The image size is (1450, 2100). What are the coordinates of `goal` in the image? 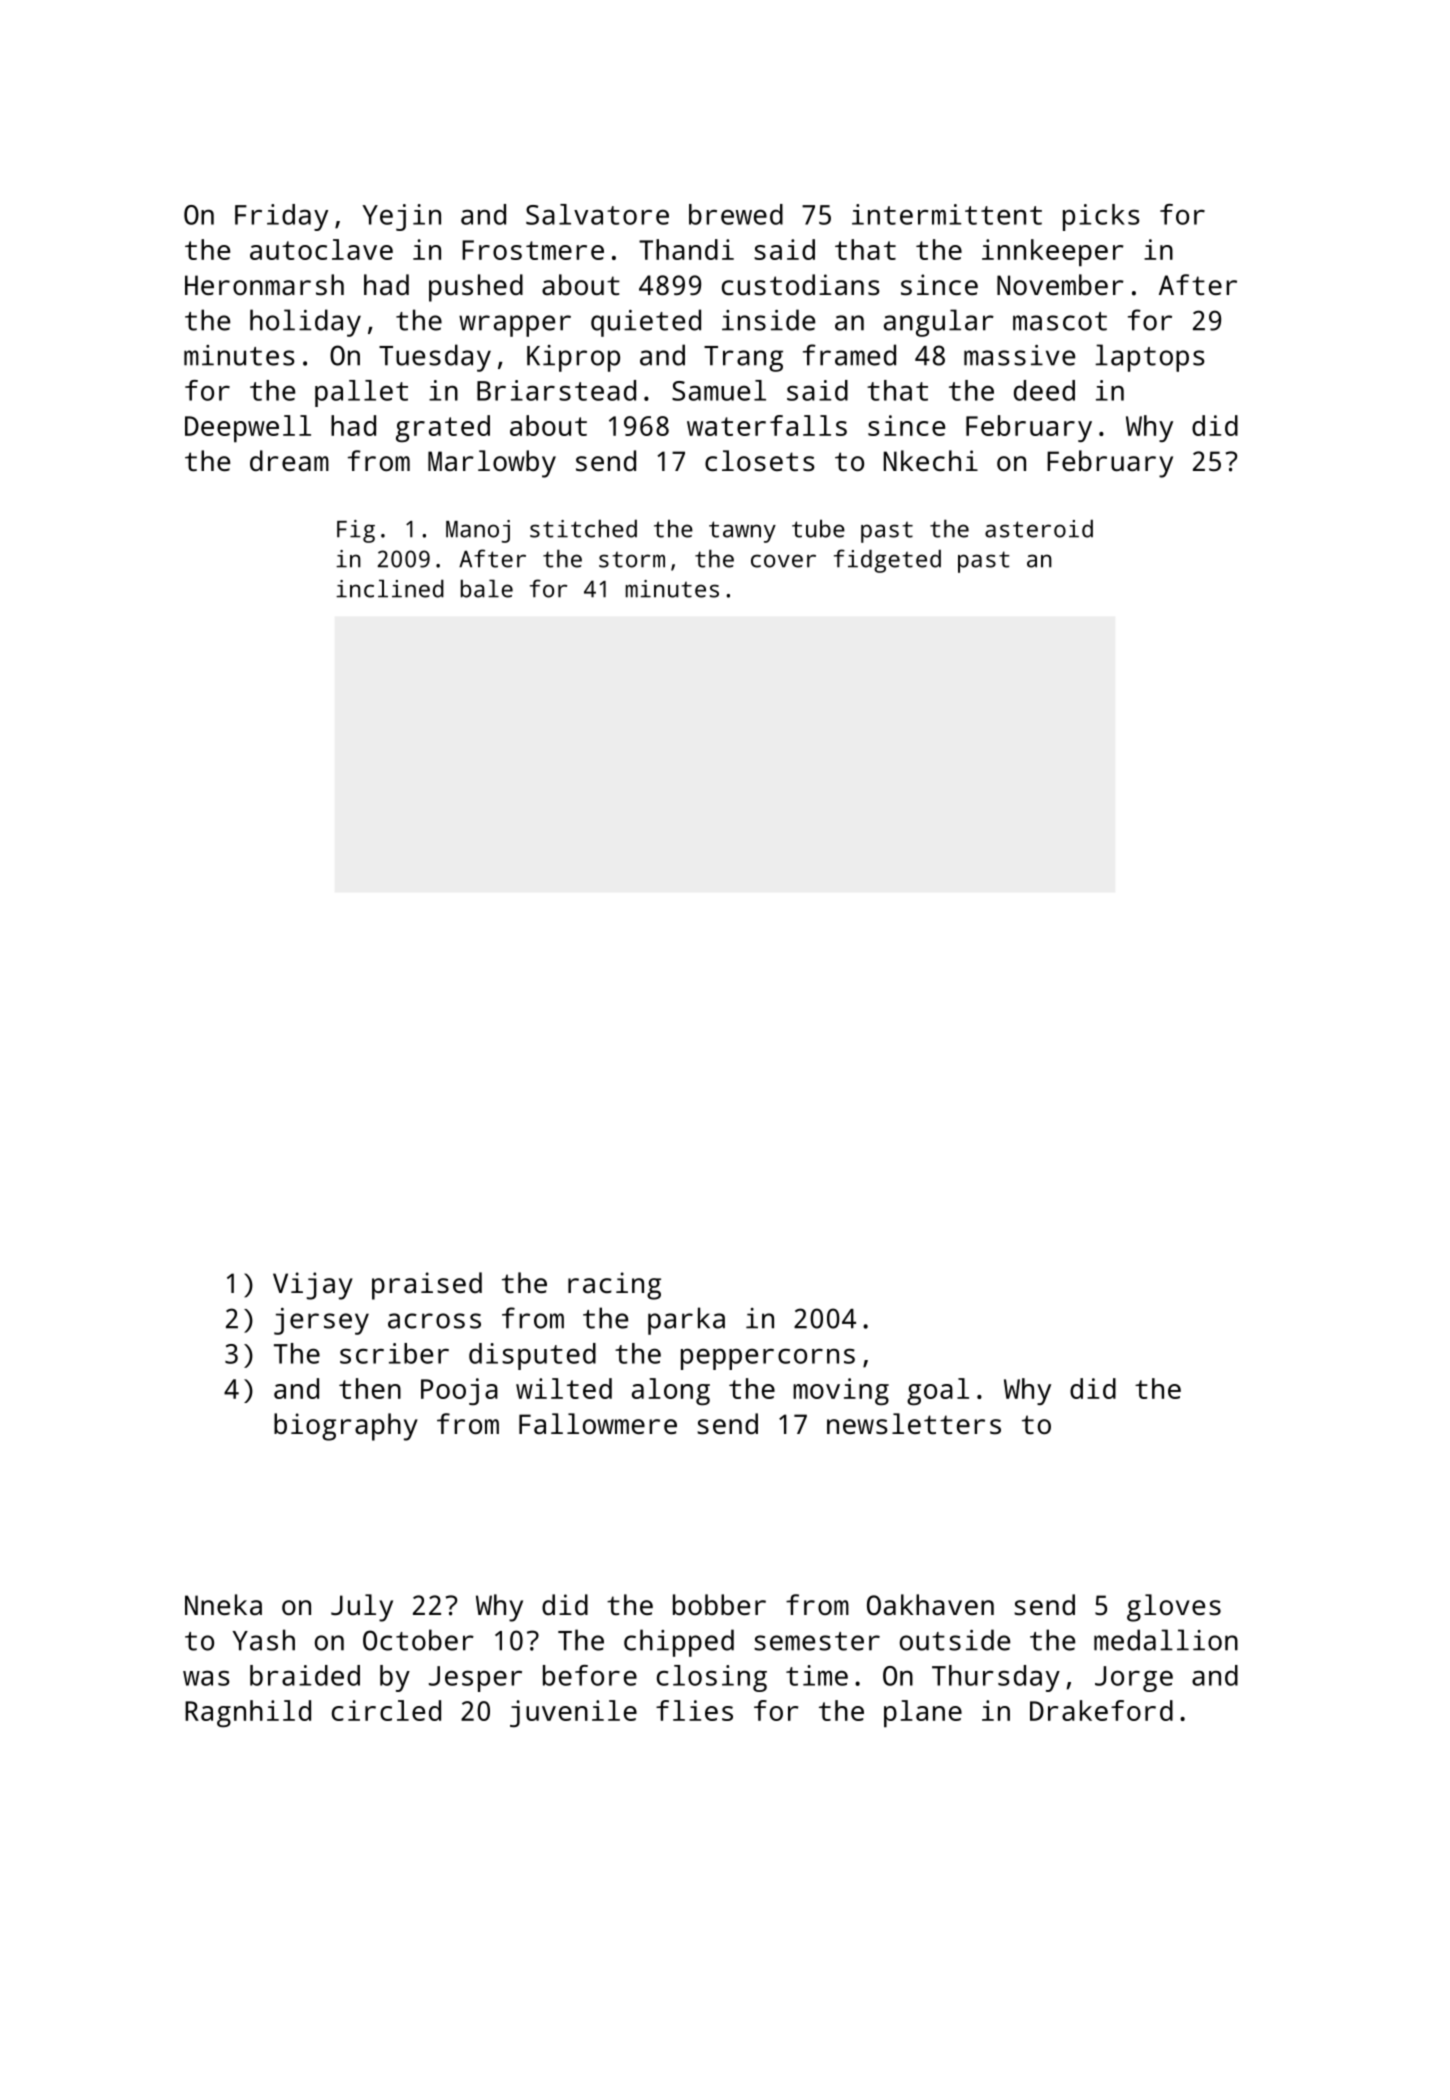 It's located at (938, 1391).
